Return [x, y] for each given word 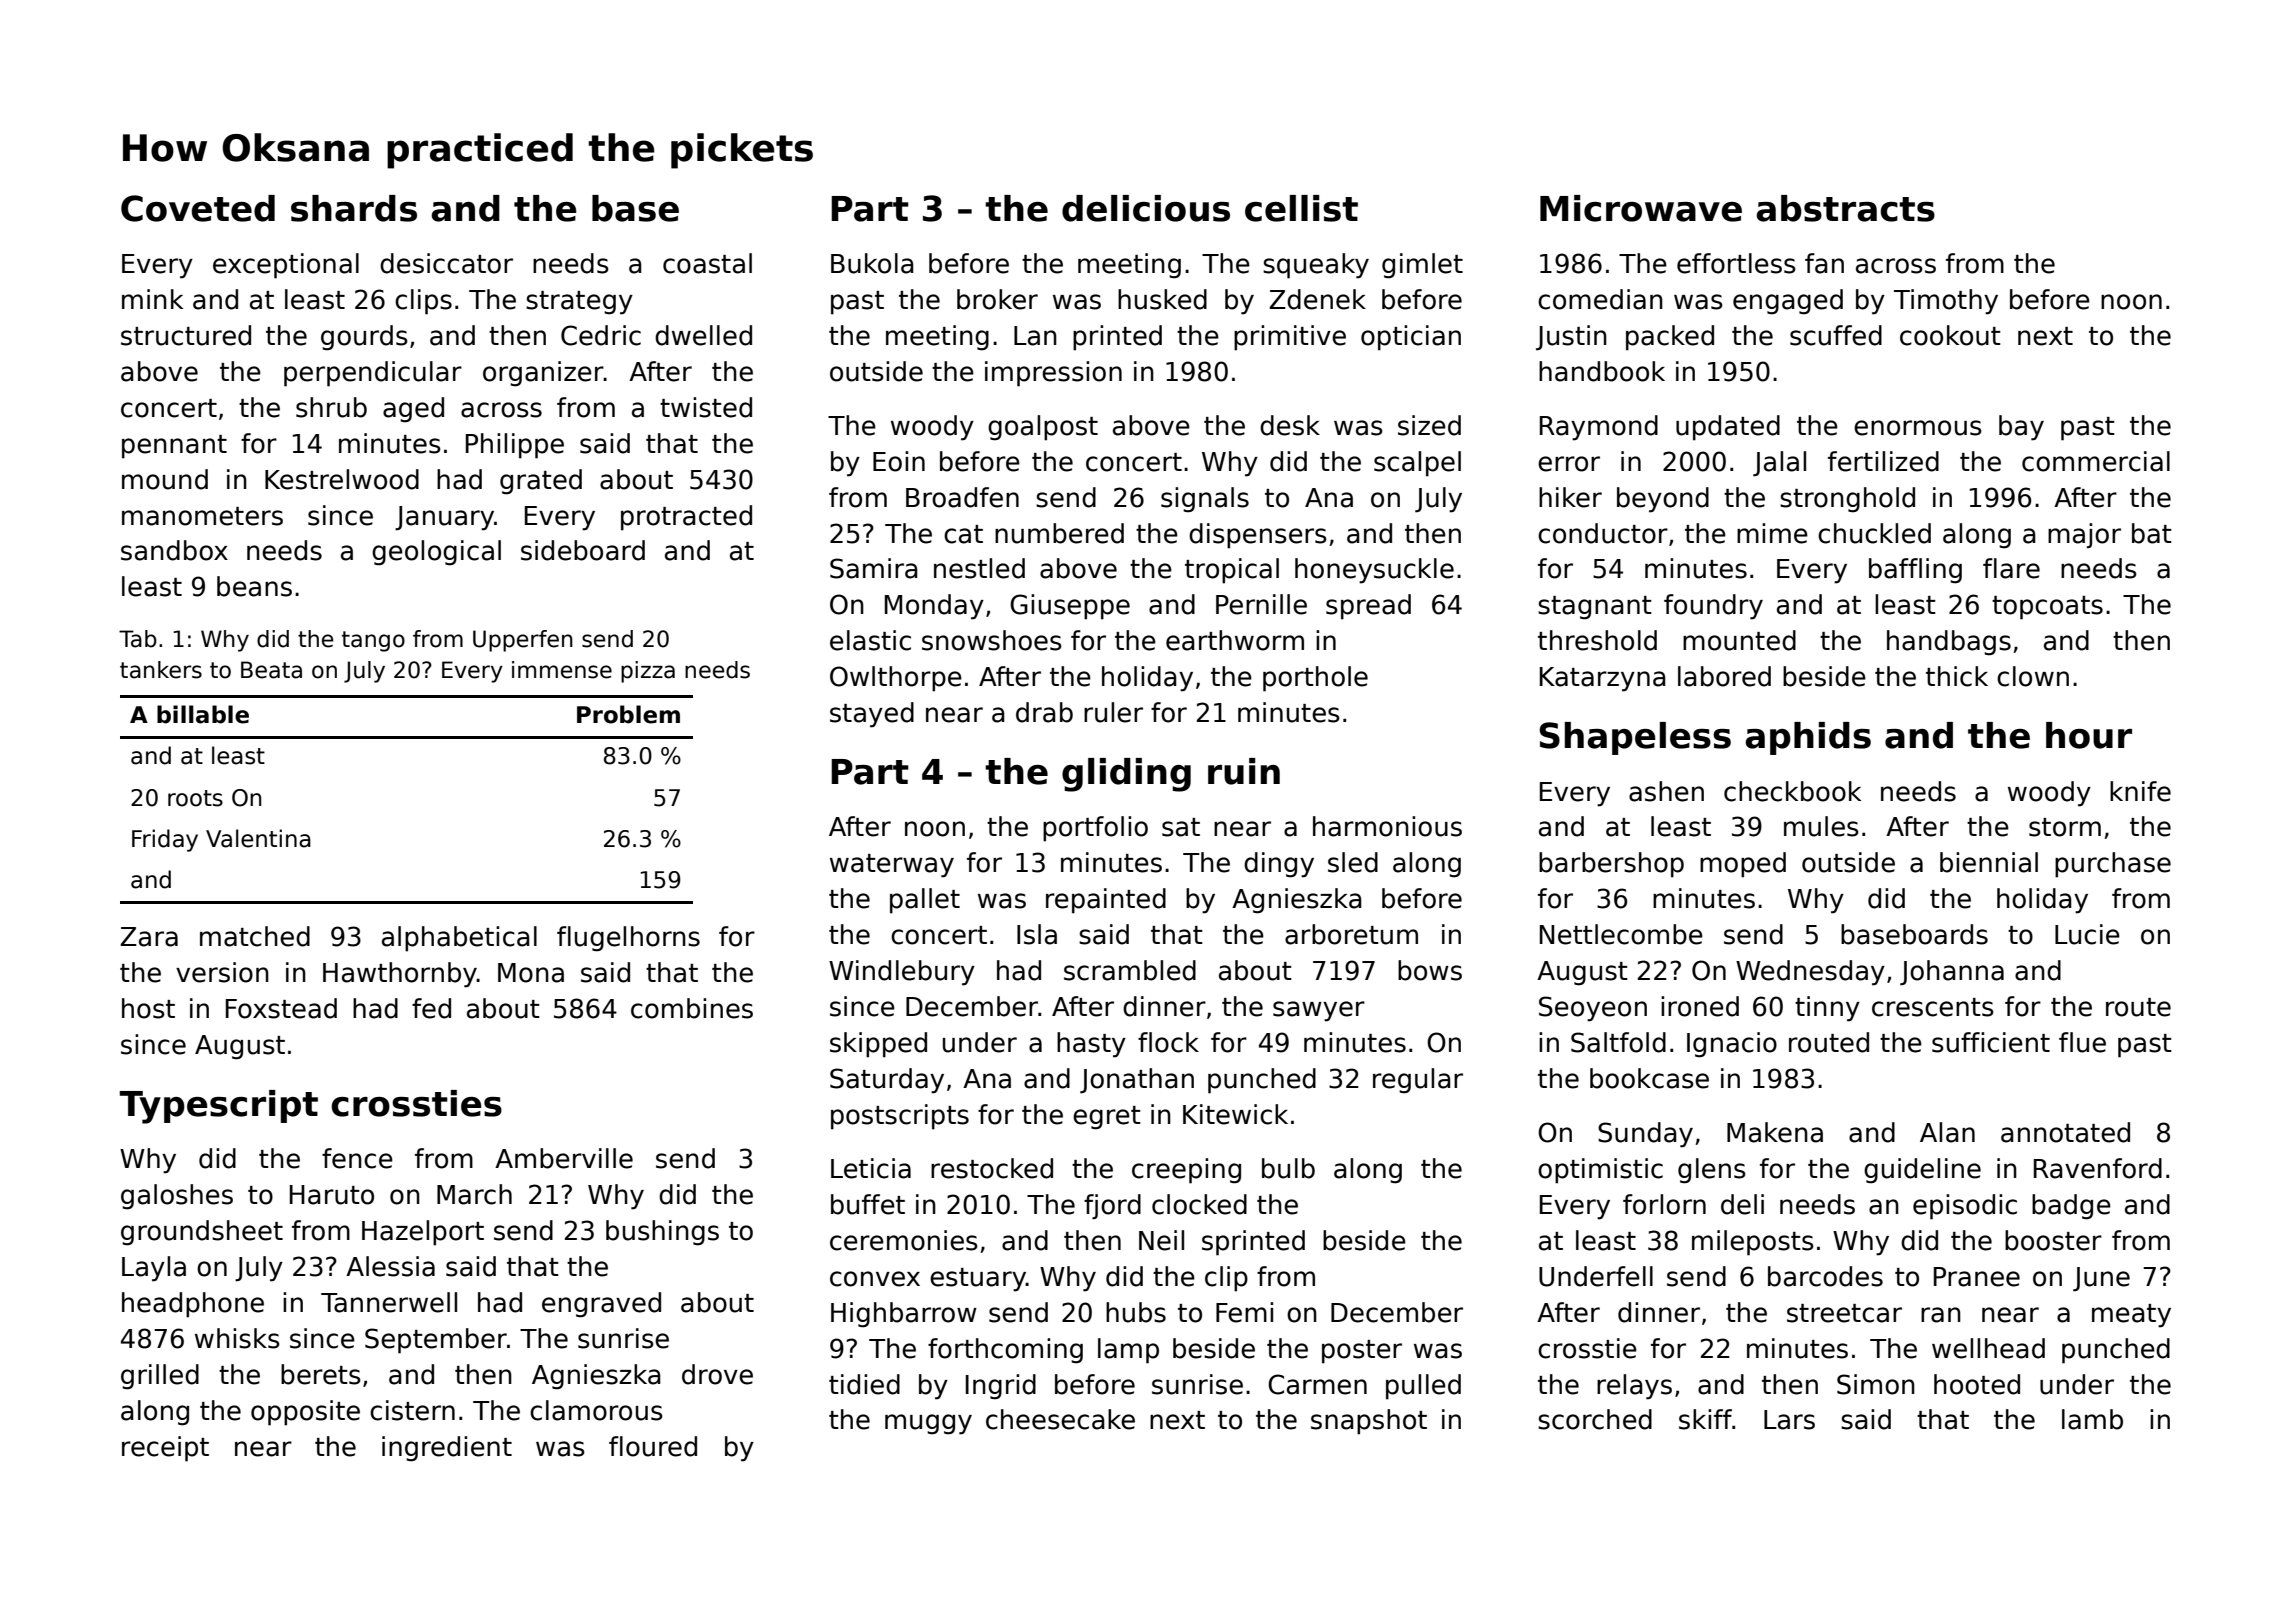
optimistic [1600, 1171]
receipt [165, 1449]
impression [1053, 374]
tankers [161, 670]
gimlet [1422, 266]
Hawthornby [400, 975]
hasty [1091, 1045]
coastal [707, 263]
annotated [2065, 1132]
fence [357, 1158]
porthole [1315, 679]
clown [2033, 676]
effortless [1736, 263]
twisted [706, 407]
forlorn [1664, 1204]
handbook [1602, 371]
